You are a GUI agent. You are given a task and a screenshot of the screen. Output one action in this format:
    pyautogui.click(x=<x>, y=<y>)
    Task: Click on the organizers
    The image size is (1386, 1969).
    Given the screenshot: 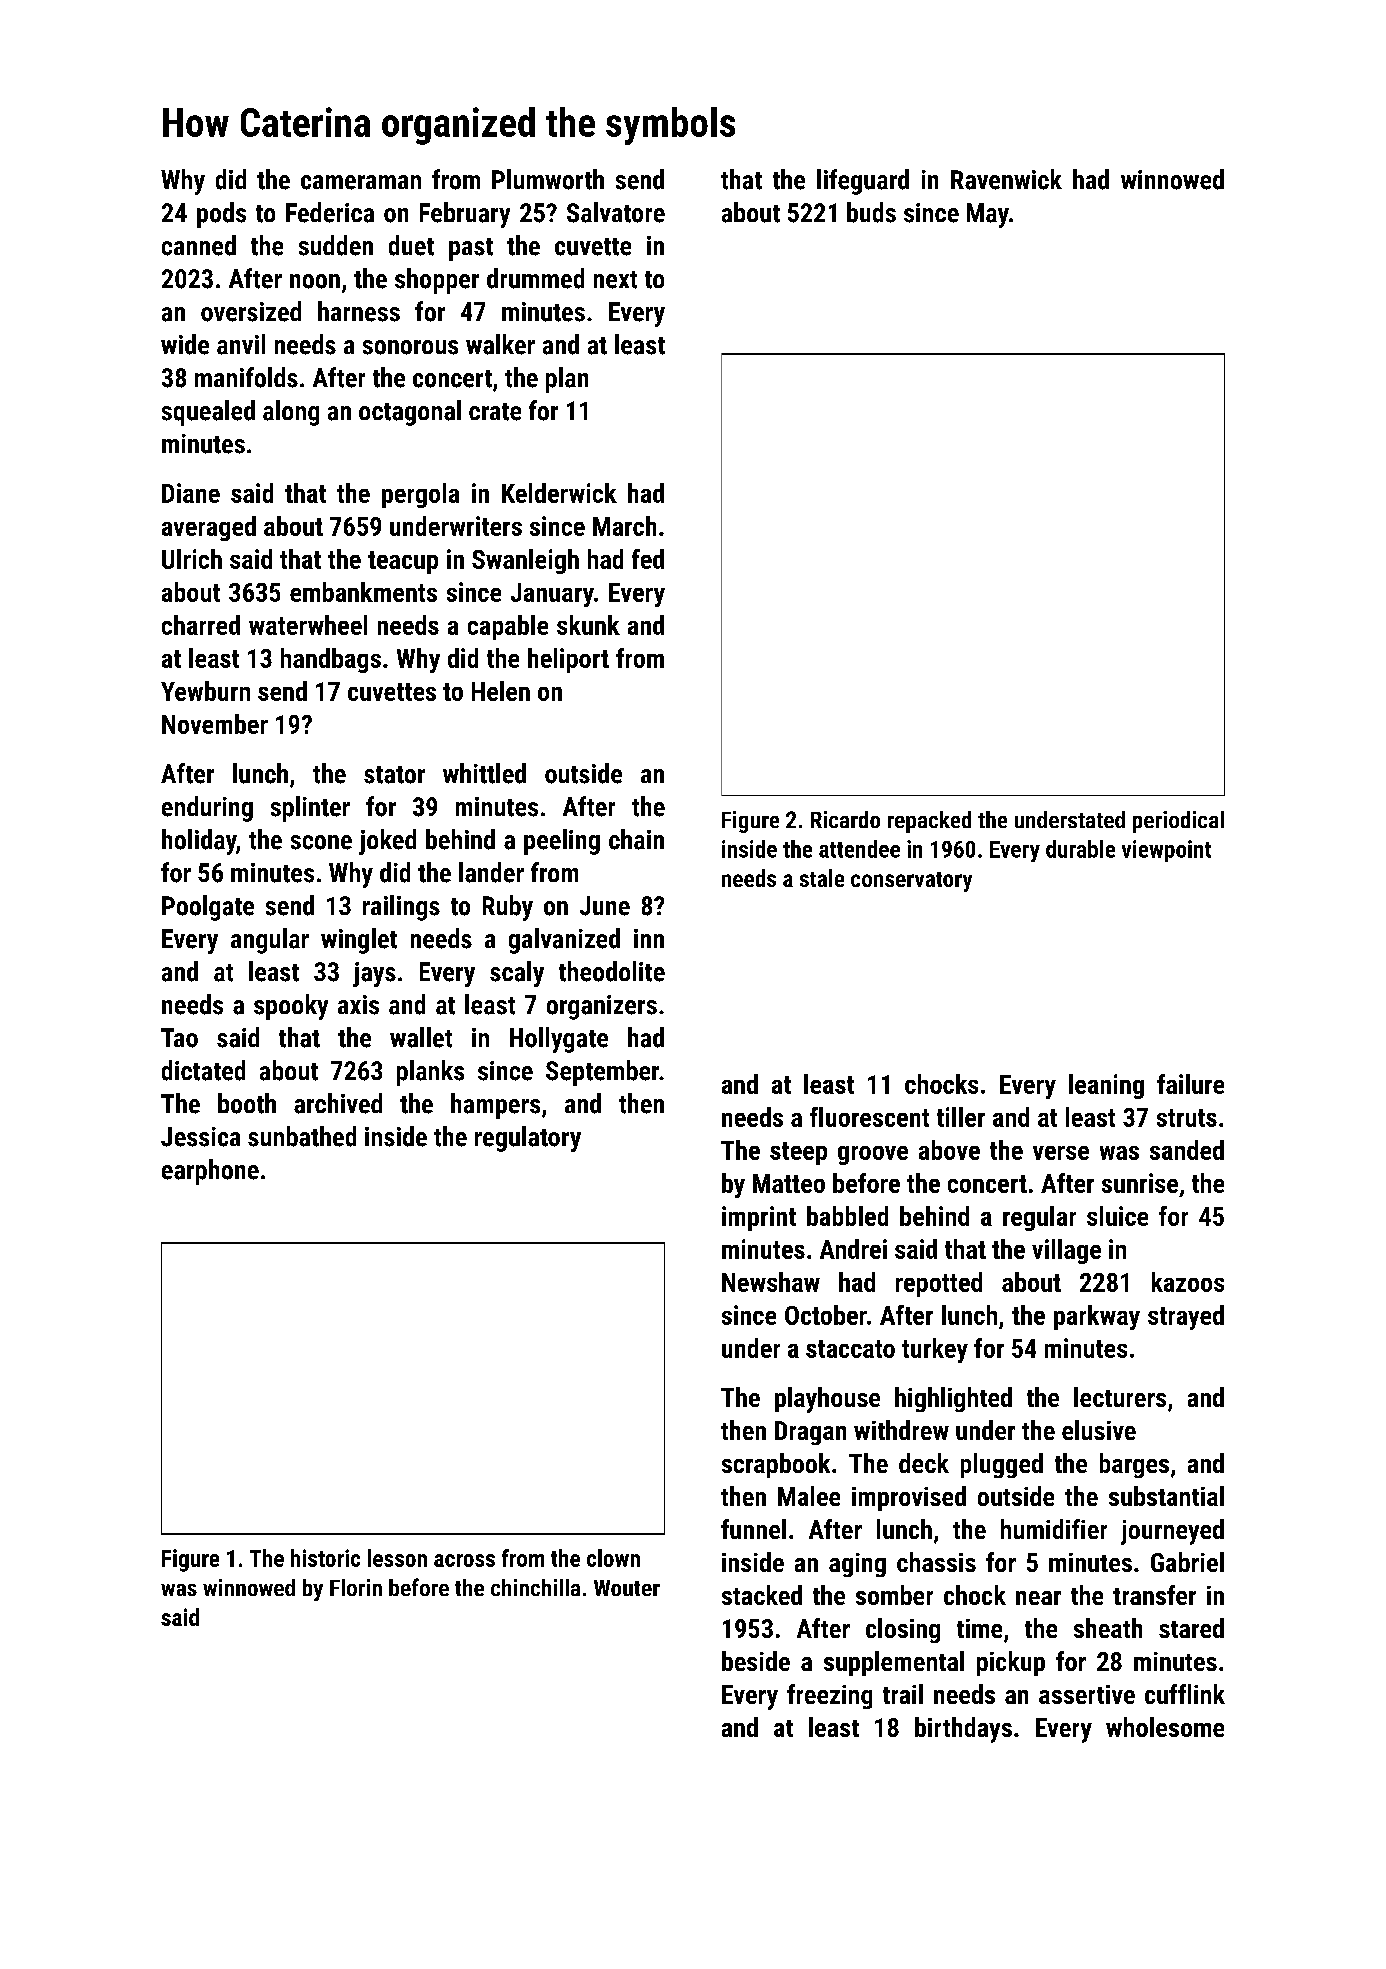 What is the action you would take?
    pyautogui.click(x=602, y=1007)
